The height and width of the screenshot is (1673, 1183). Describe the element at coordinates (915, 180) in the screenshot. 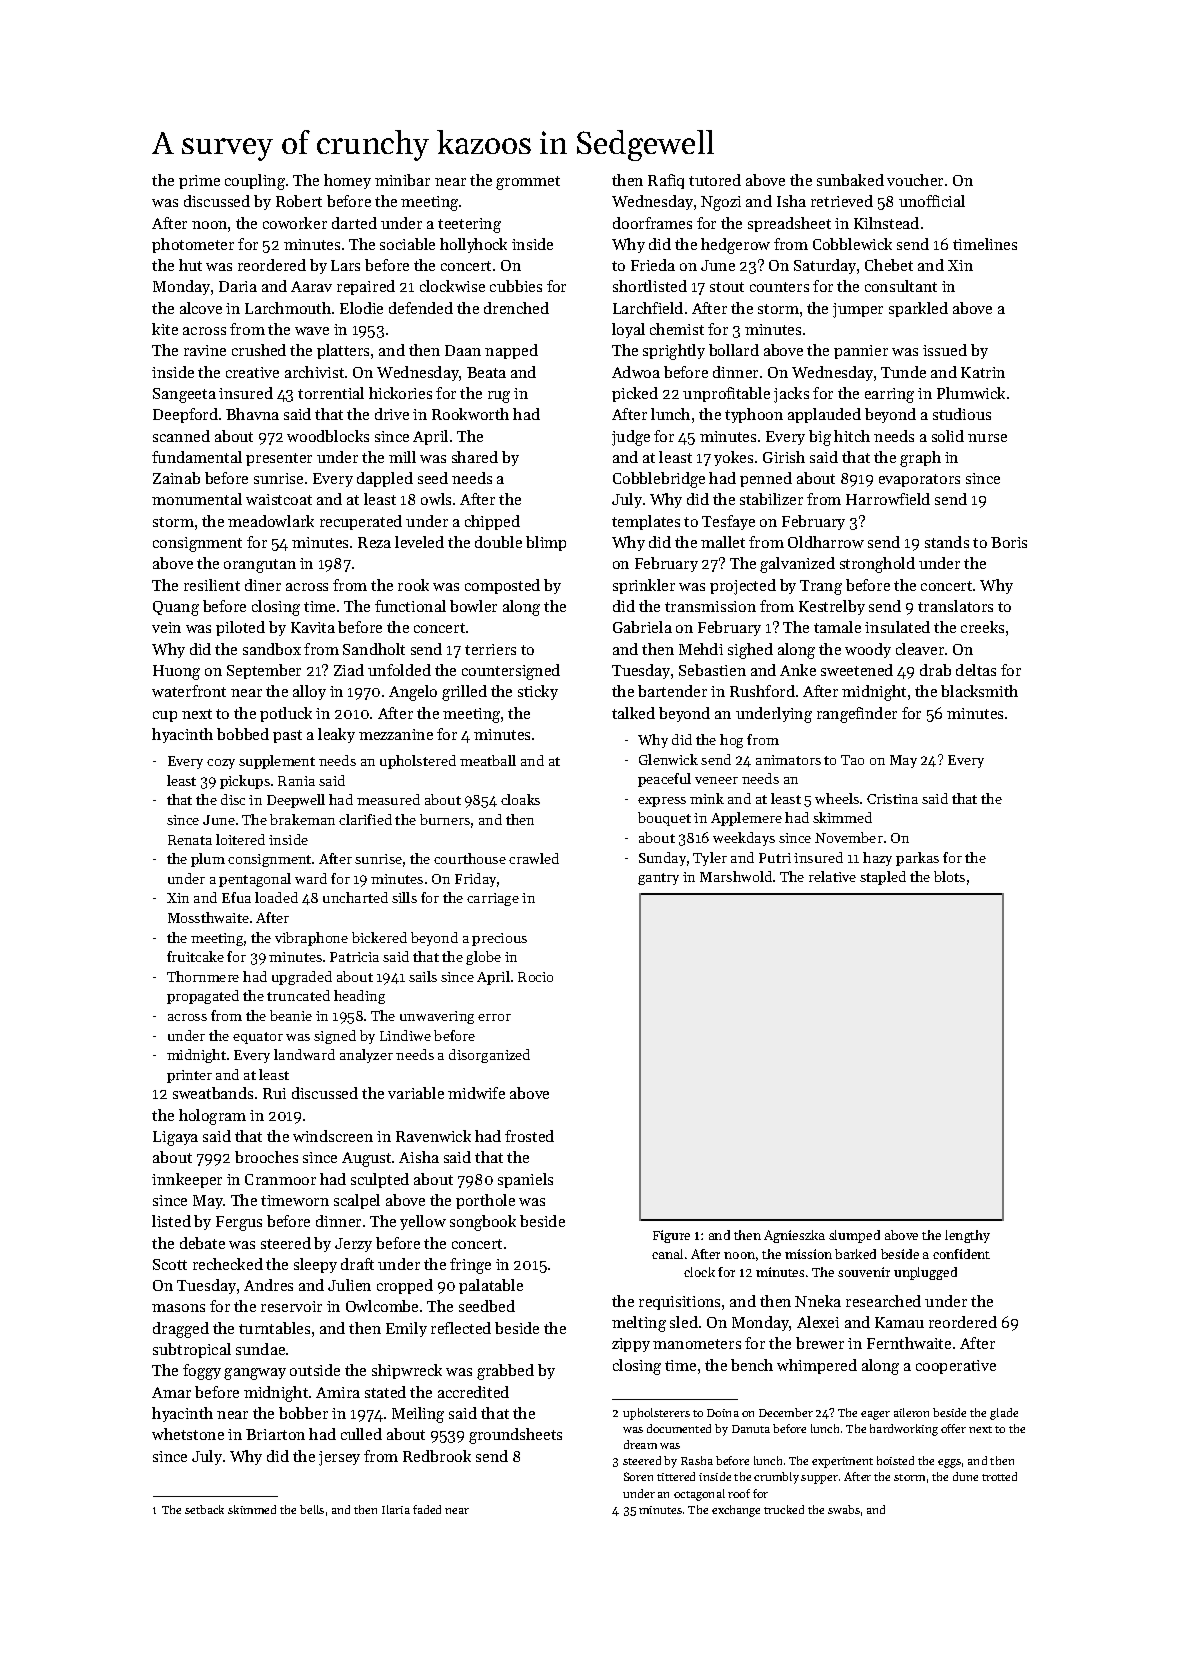

I see `voucher` at that location.
